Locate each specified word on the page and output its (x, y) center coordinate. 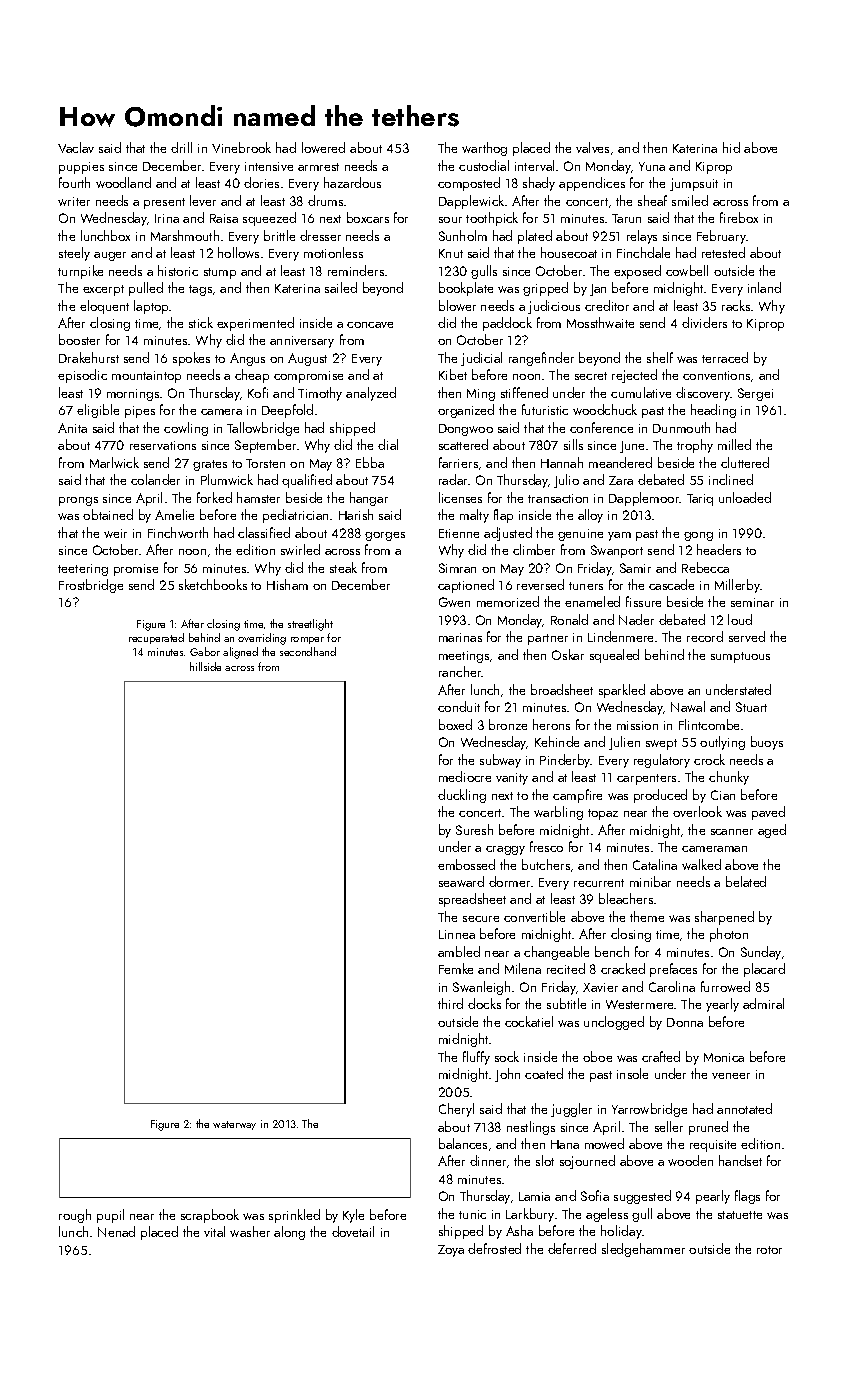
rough (75, 1216)
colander (155, 479)
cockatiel (529, 1021)
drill (181, 147)
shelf (660, 357)
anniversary (302, 342)
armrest (318, 167)
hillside (205, 666)
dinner (488, 1160)
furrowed (725, 986)
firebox (739, 217)
